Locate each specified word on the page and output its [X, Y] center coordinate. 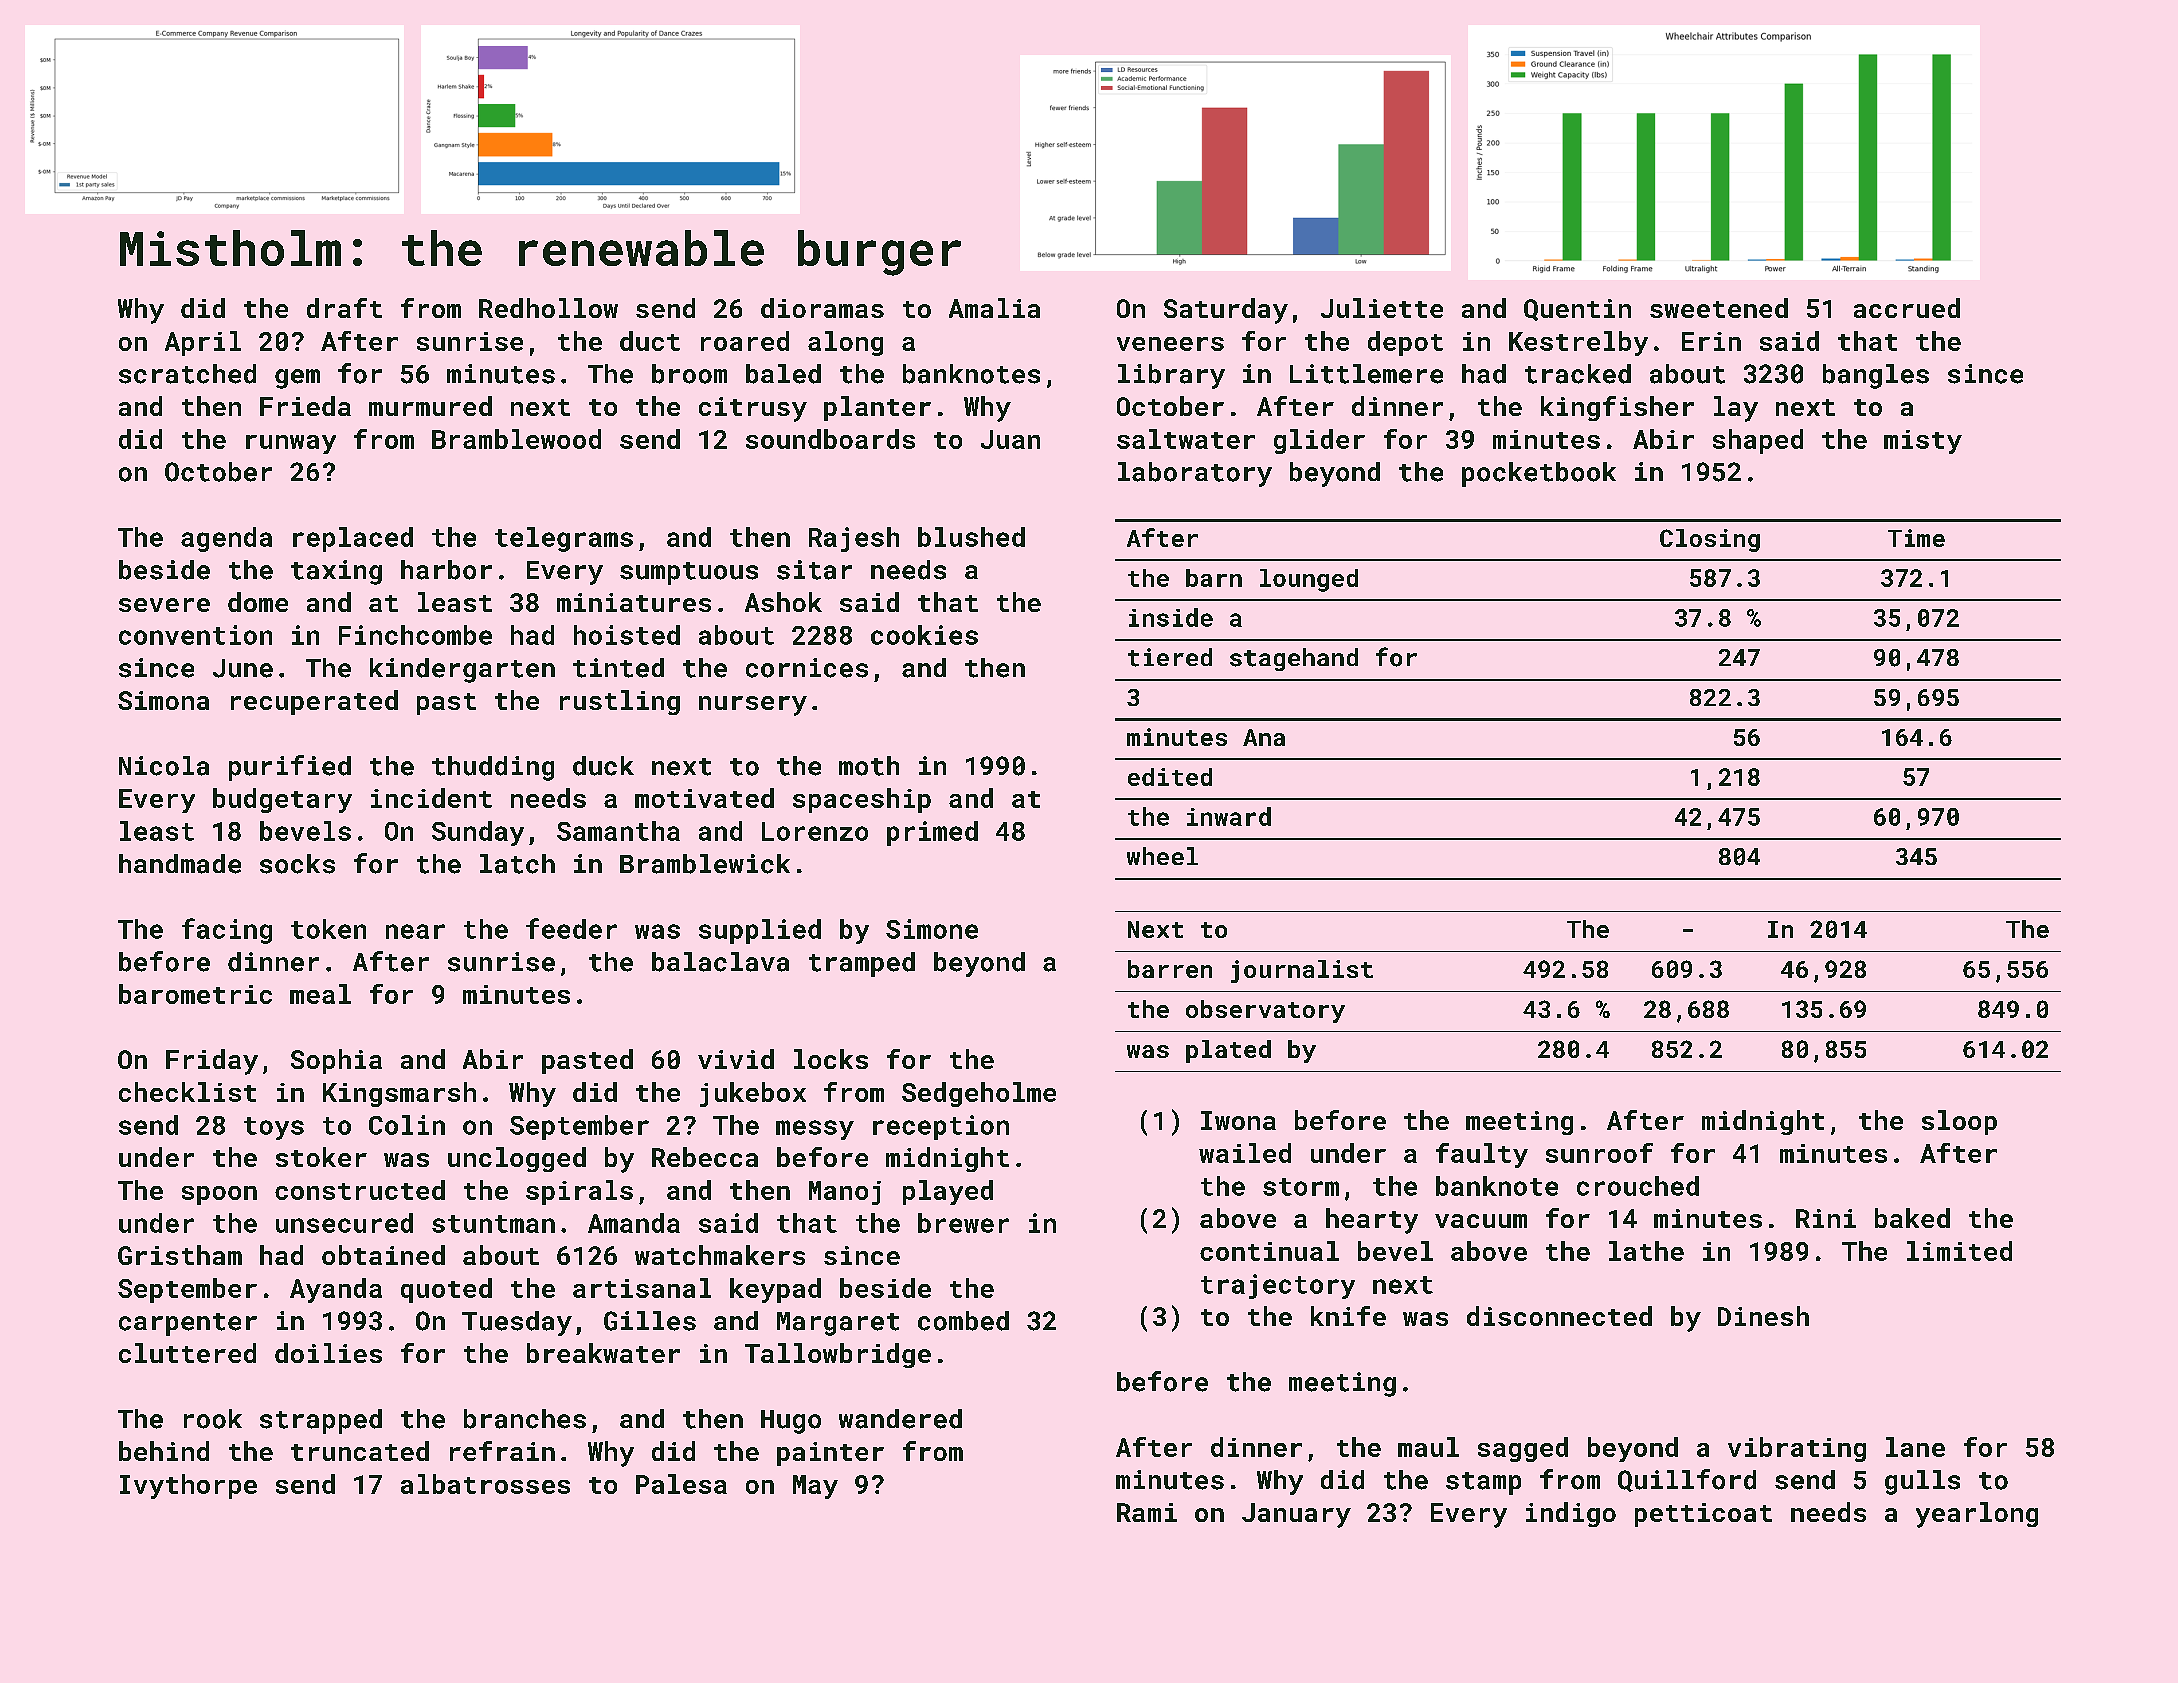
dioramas [822, 308]
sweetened [1719, 308]
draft [344, 308]
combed [963, 1321]
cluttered [187, 1353]
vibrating [1797, 1449]
